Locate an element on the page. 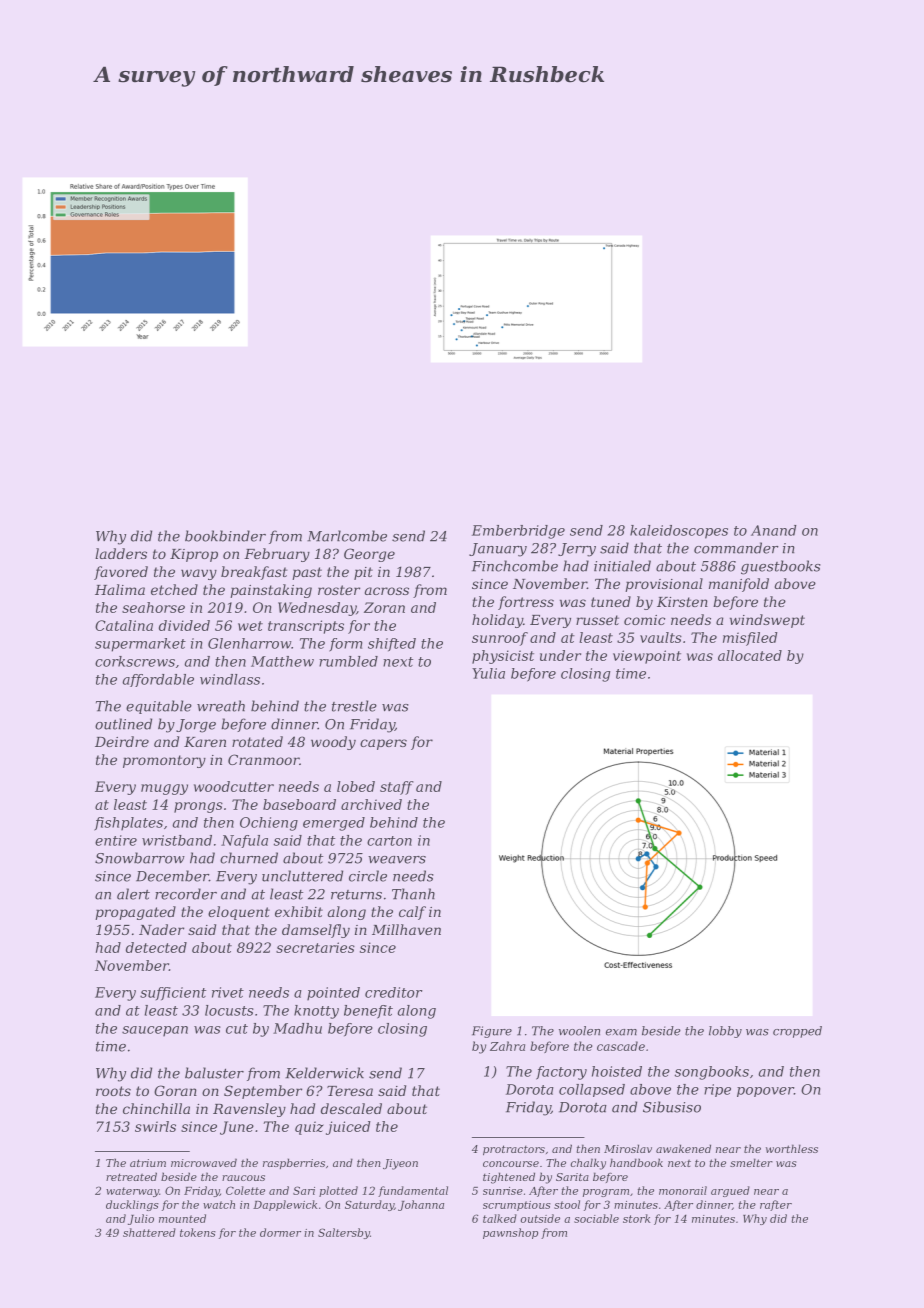  carton is located at coordinates (389, 841).
